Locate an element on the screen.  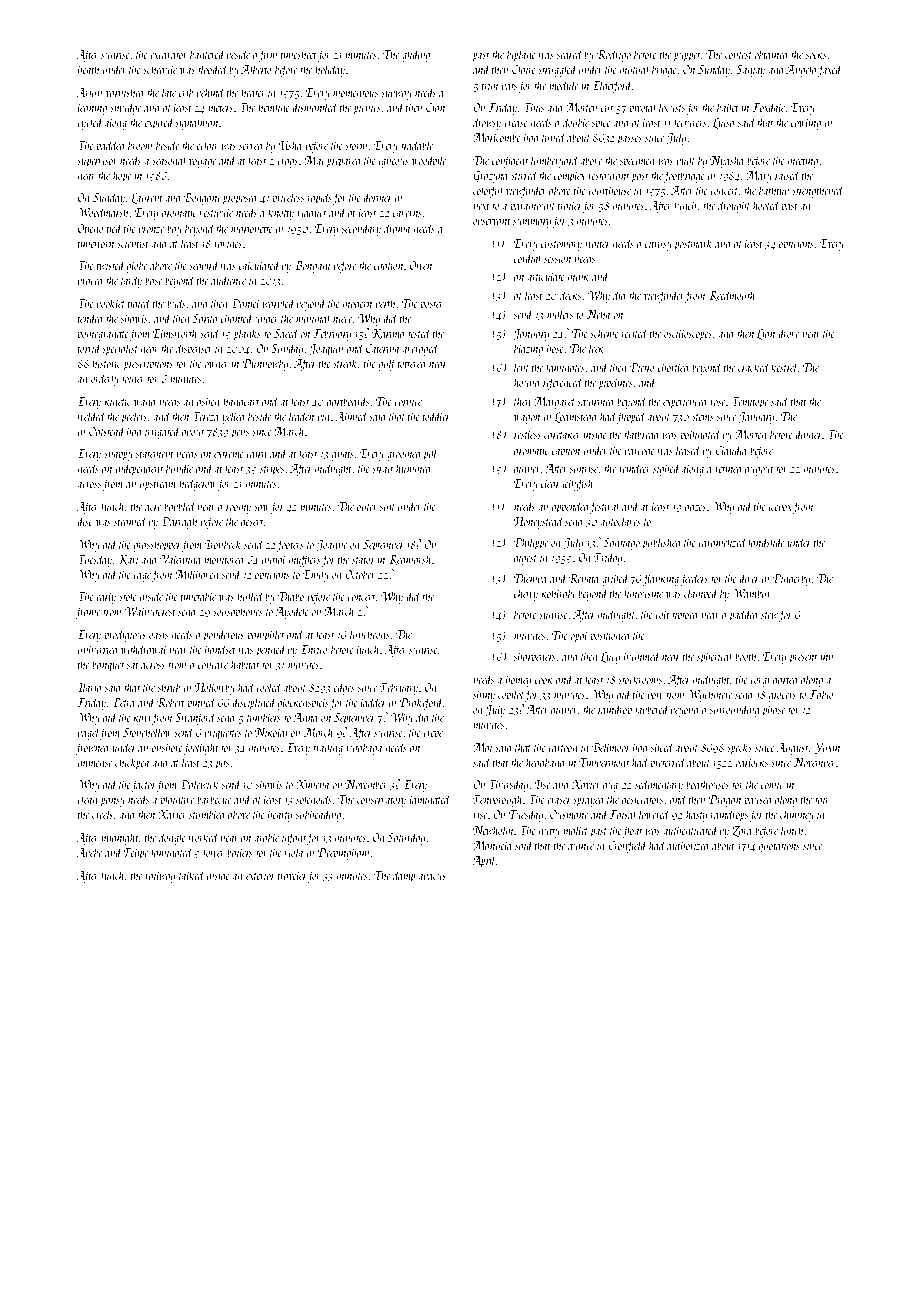
raised is located at coordinates (787, 175).
